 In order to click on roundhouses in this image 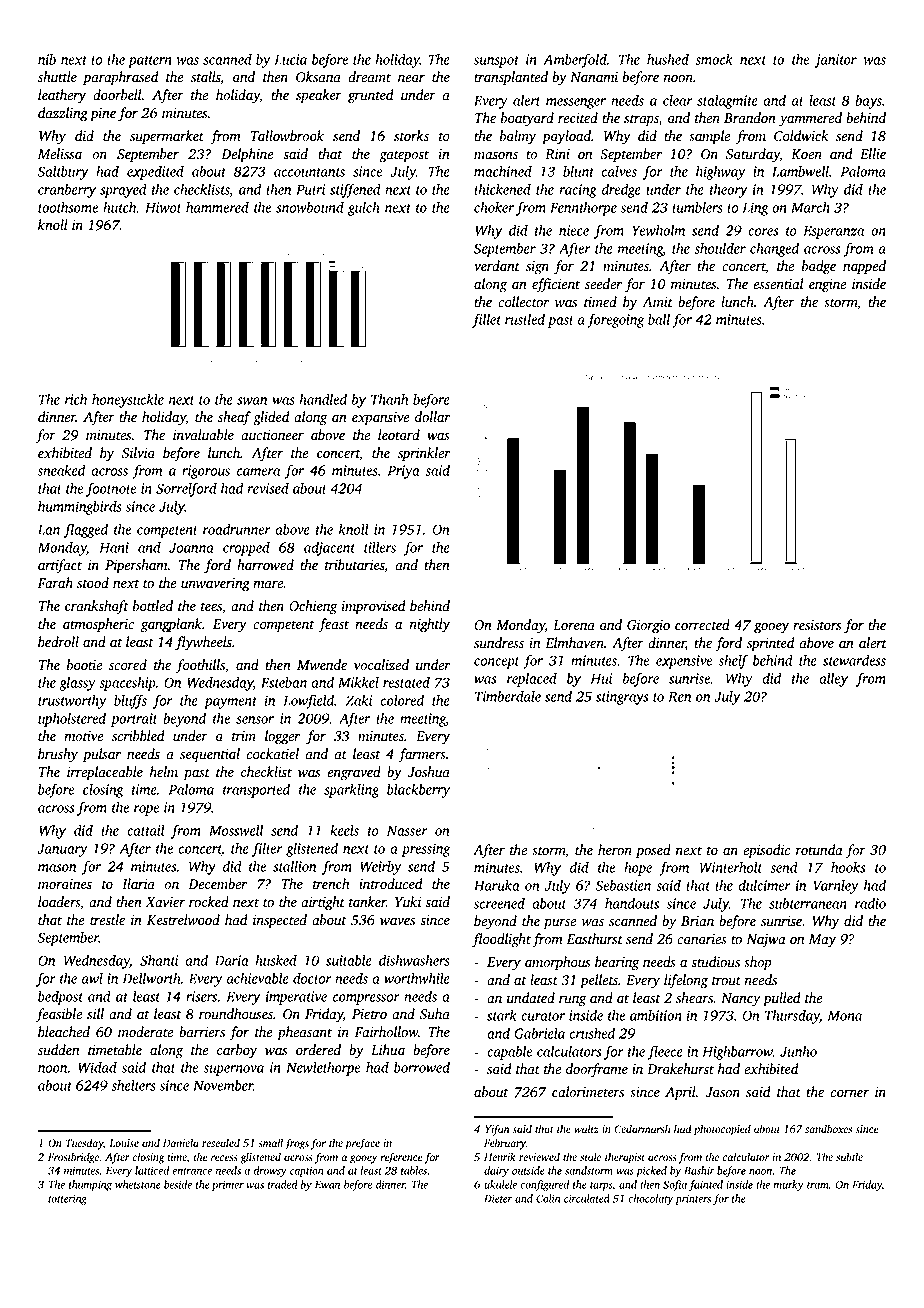, I will do `click(236, 1014)`.
